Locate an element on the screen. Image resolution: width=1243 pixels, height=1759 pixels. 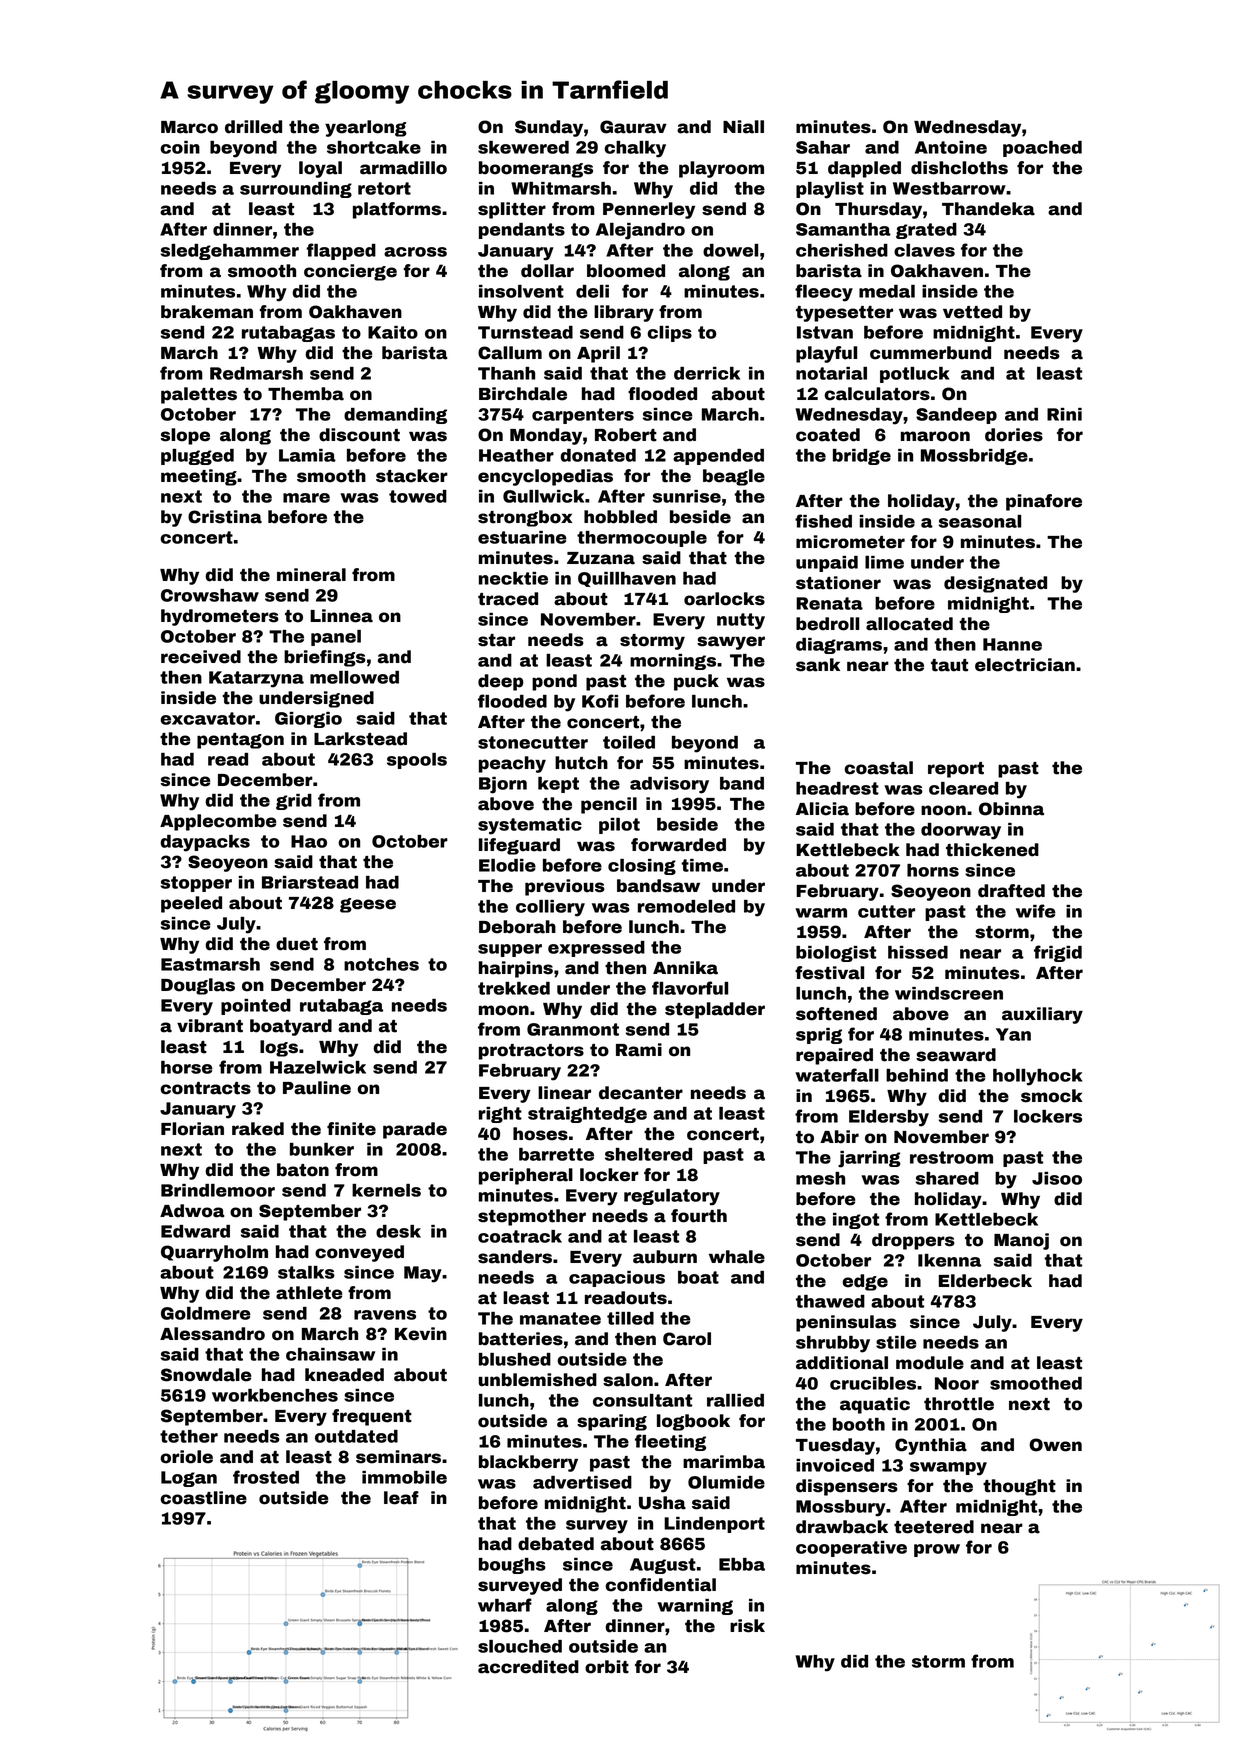
coastline is located at coordinates (203, 1498).
